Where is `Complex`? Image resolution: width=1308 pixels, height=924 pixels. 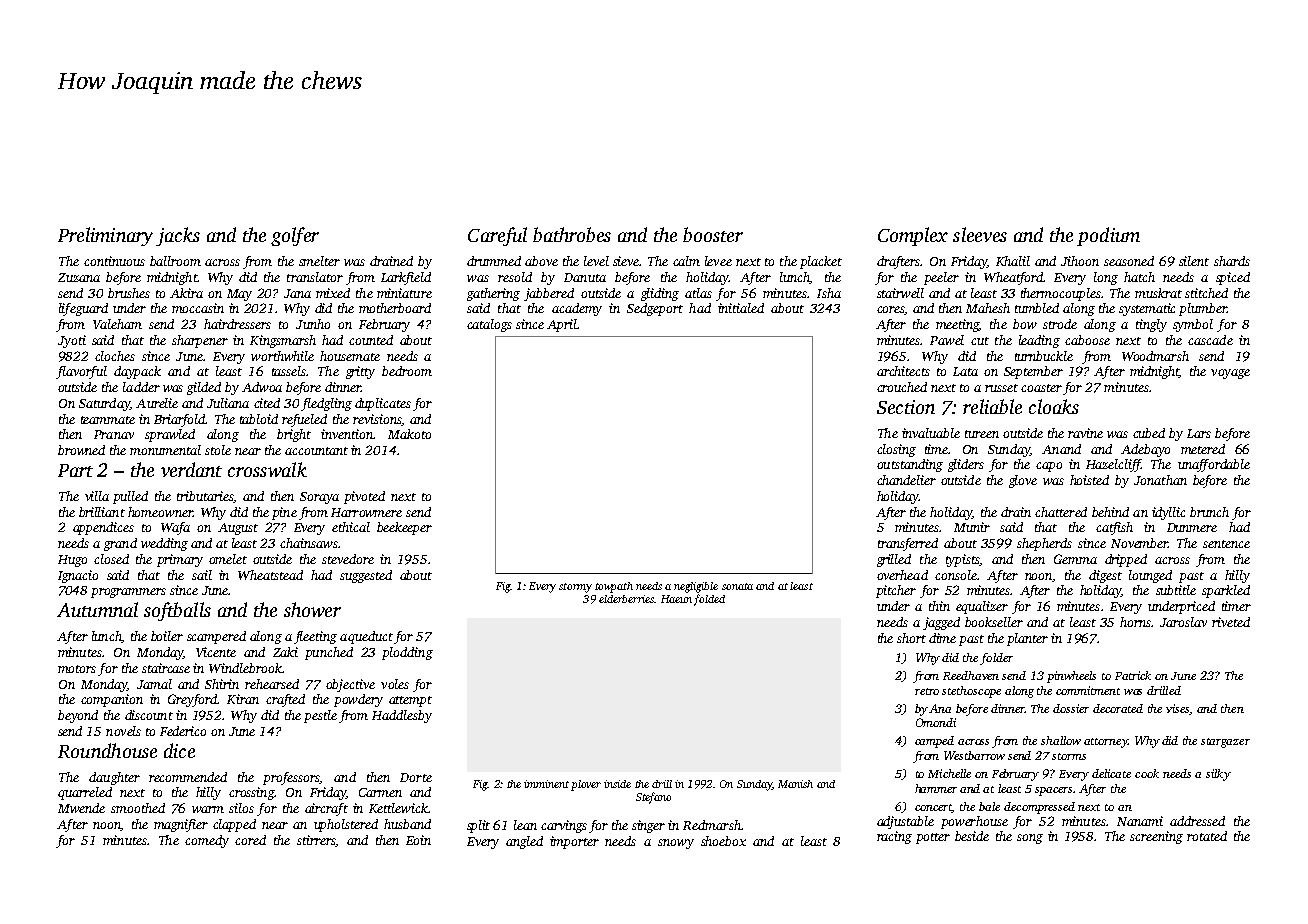
Complex is located at coordinates (913, 236).
